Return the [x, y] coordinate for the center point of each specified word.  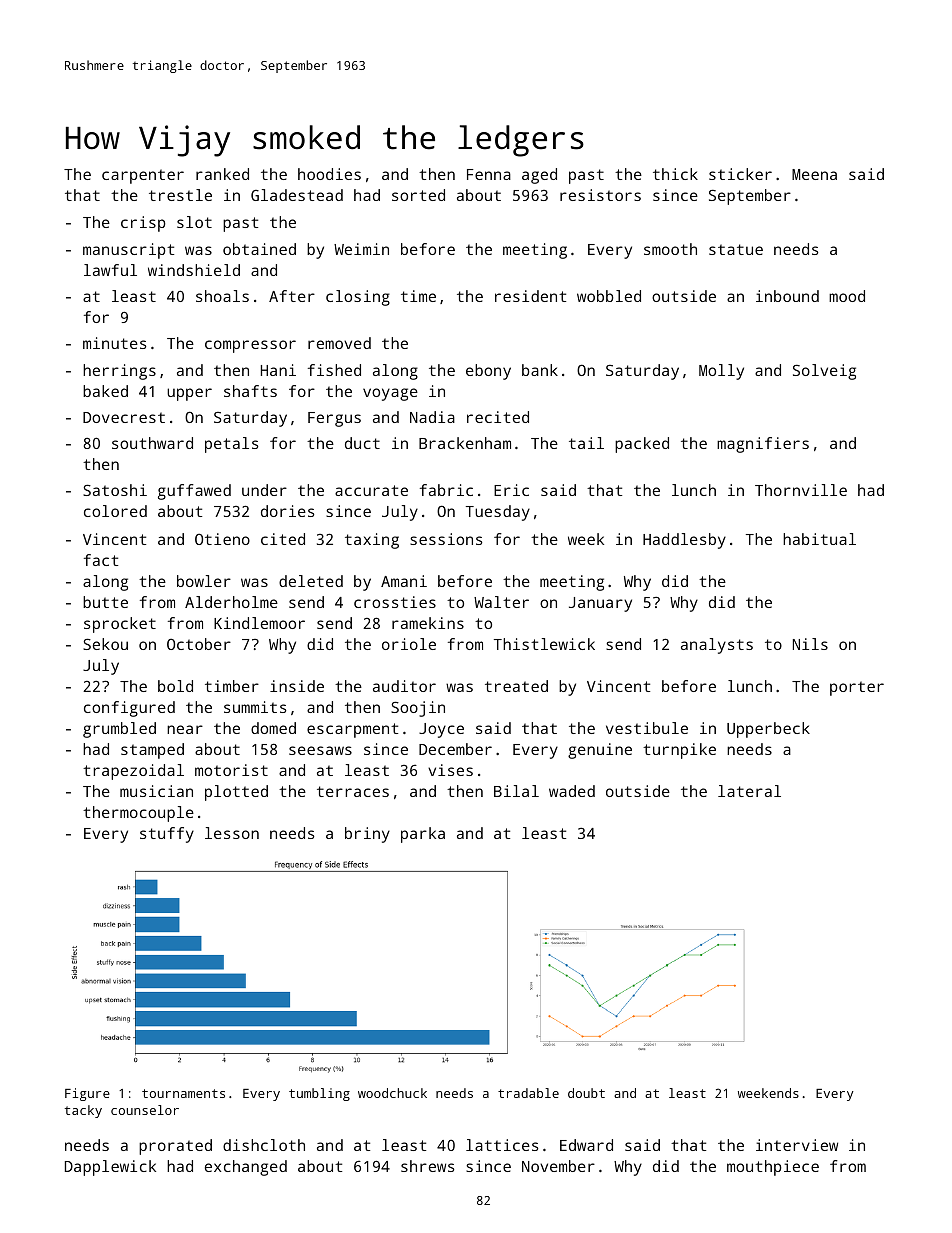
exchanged [246, 1168]
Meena [814, 174]
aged [539, 176]
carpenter [143, 176]
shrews [427, 1166]
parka [423, 835]
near [185, 729]
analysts [717, 646]
